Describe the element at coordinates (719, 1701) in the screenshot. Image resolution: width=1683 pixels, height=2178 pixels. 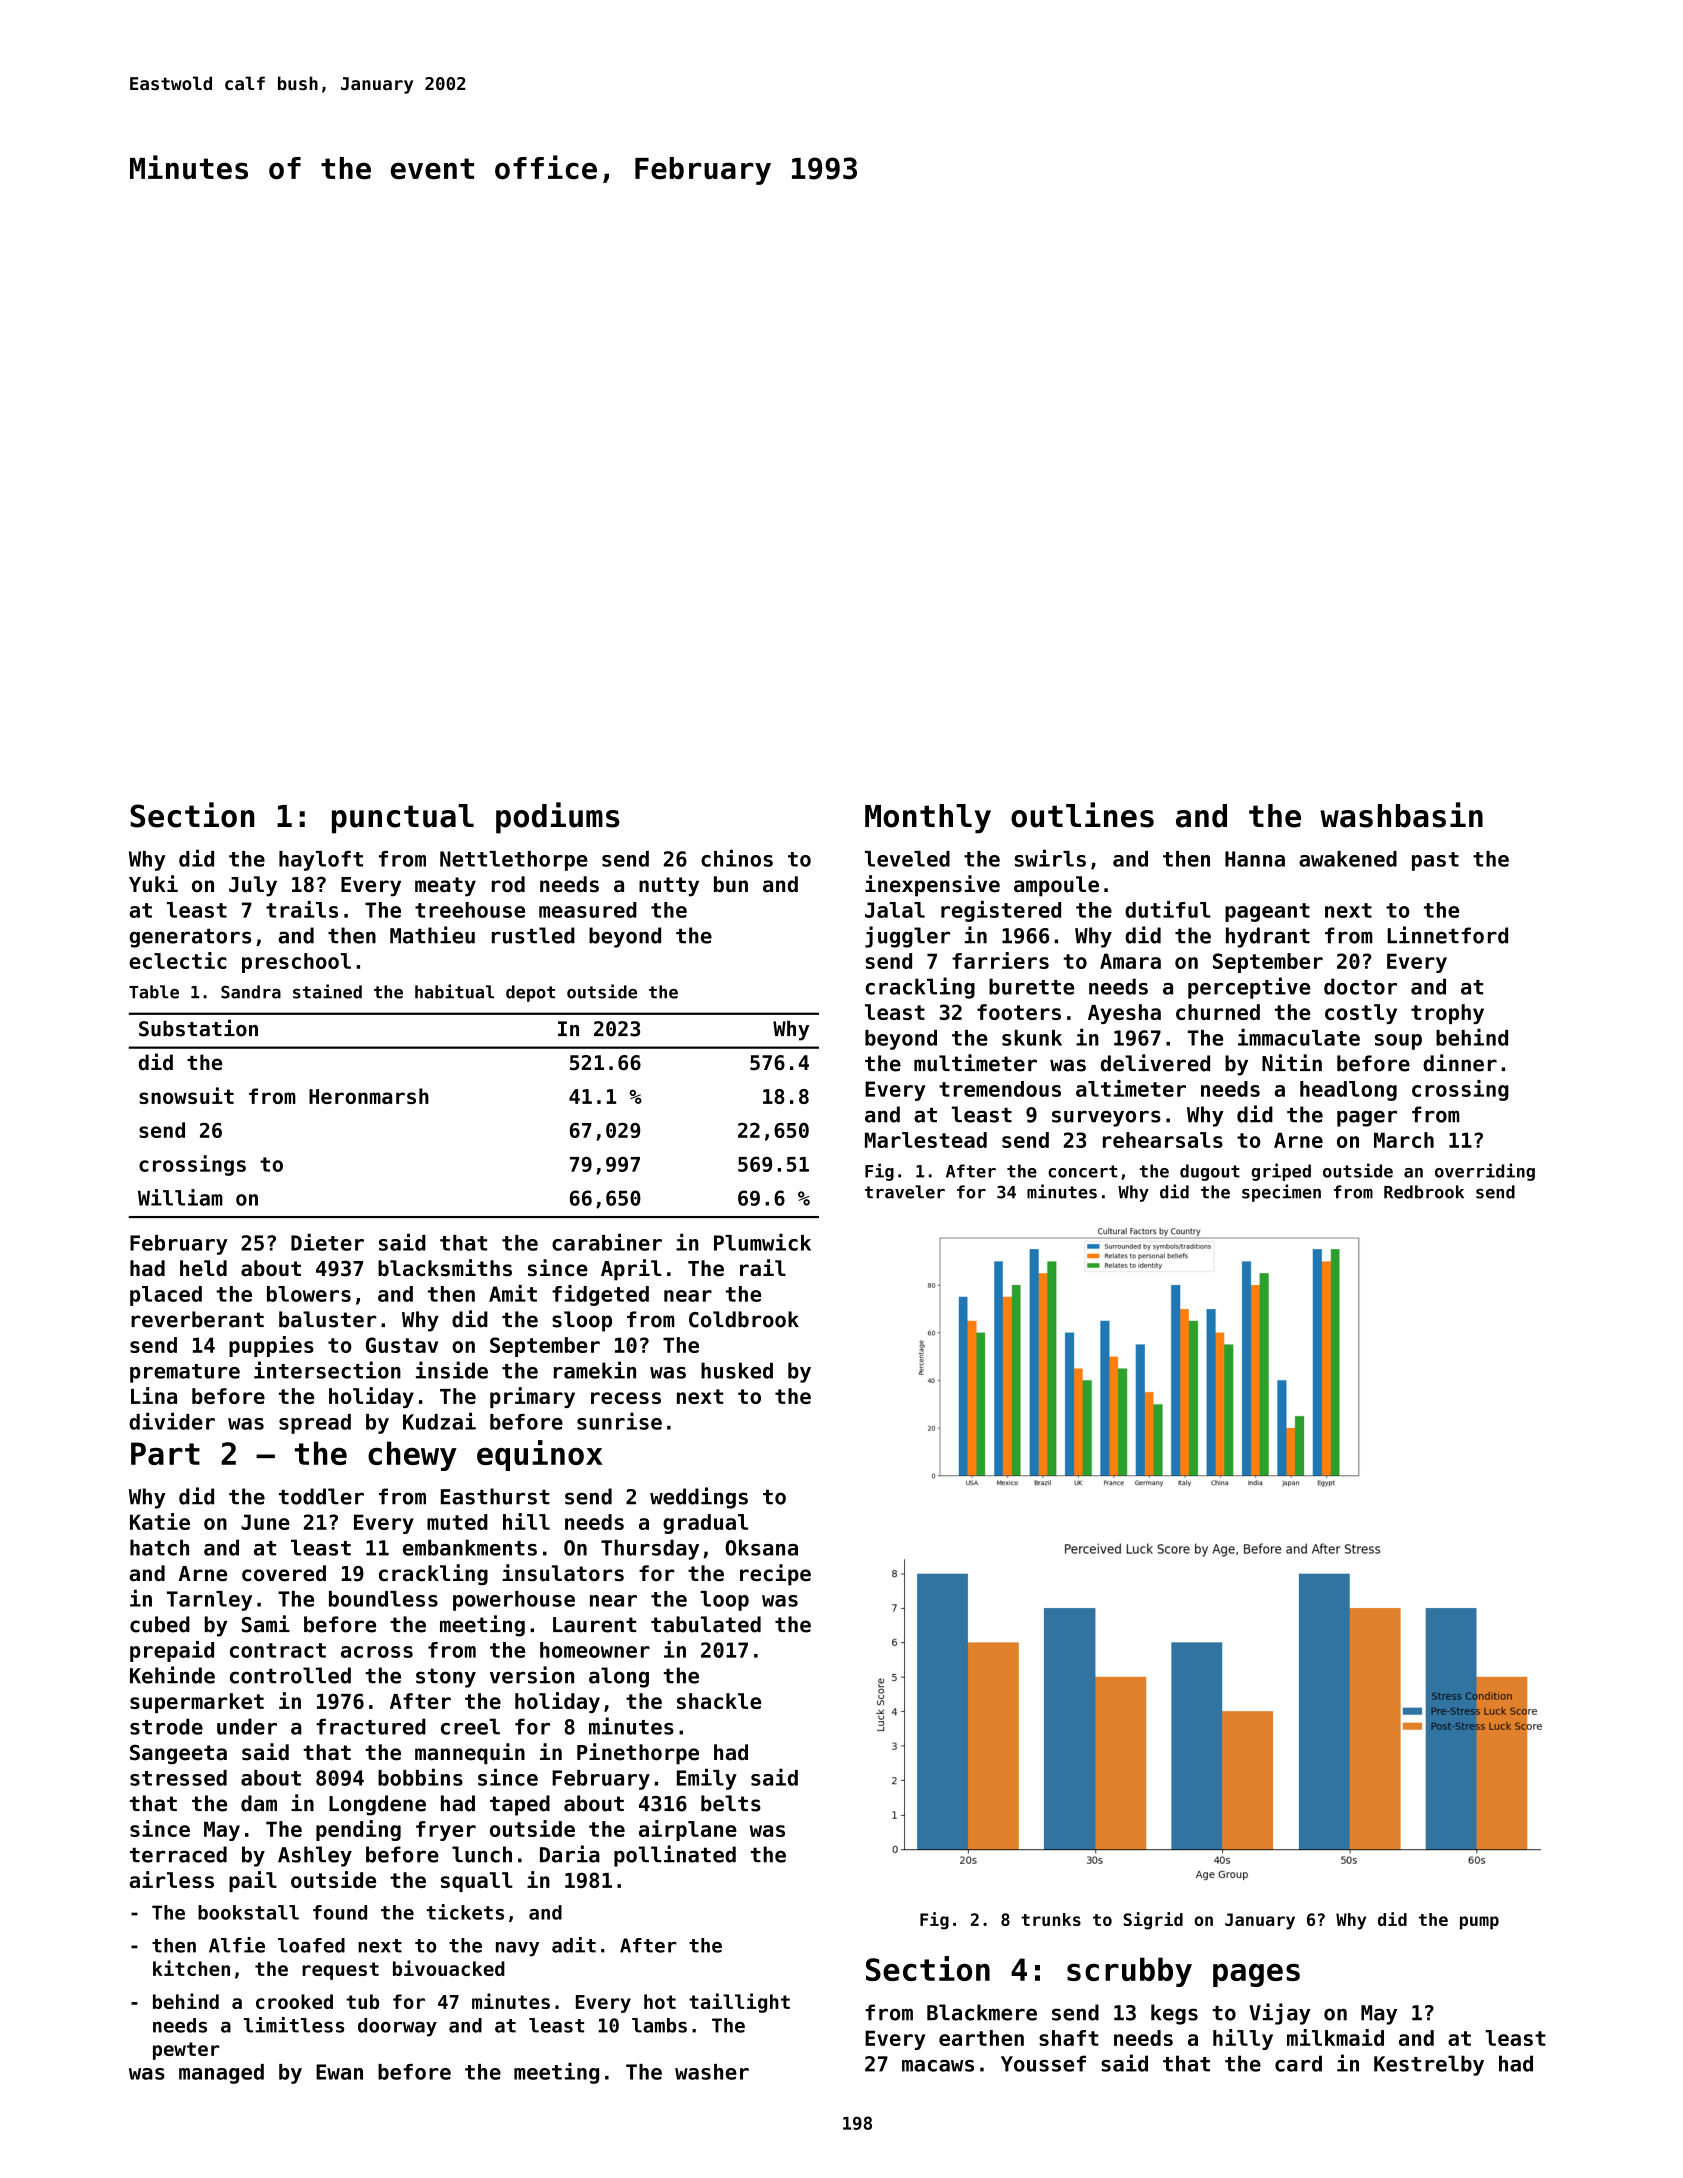
I see `shackle` at that location.
